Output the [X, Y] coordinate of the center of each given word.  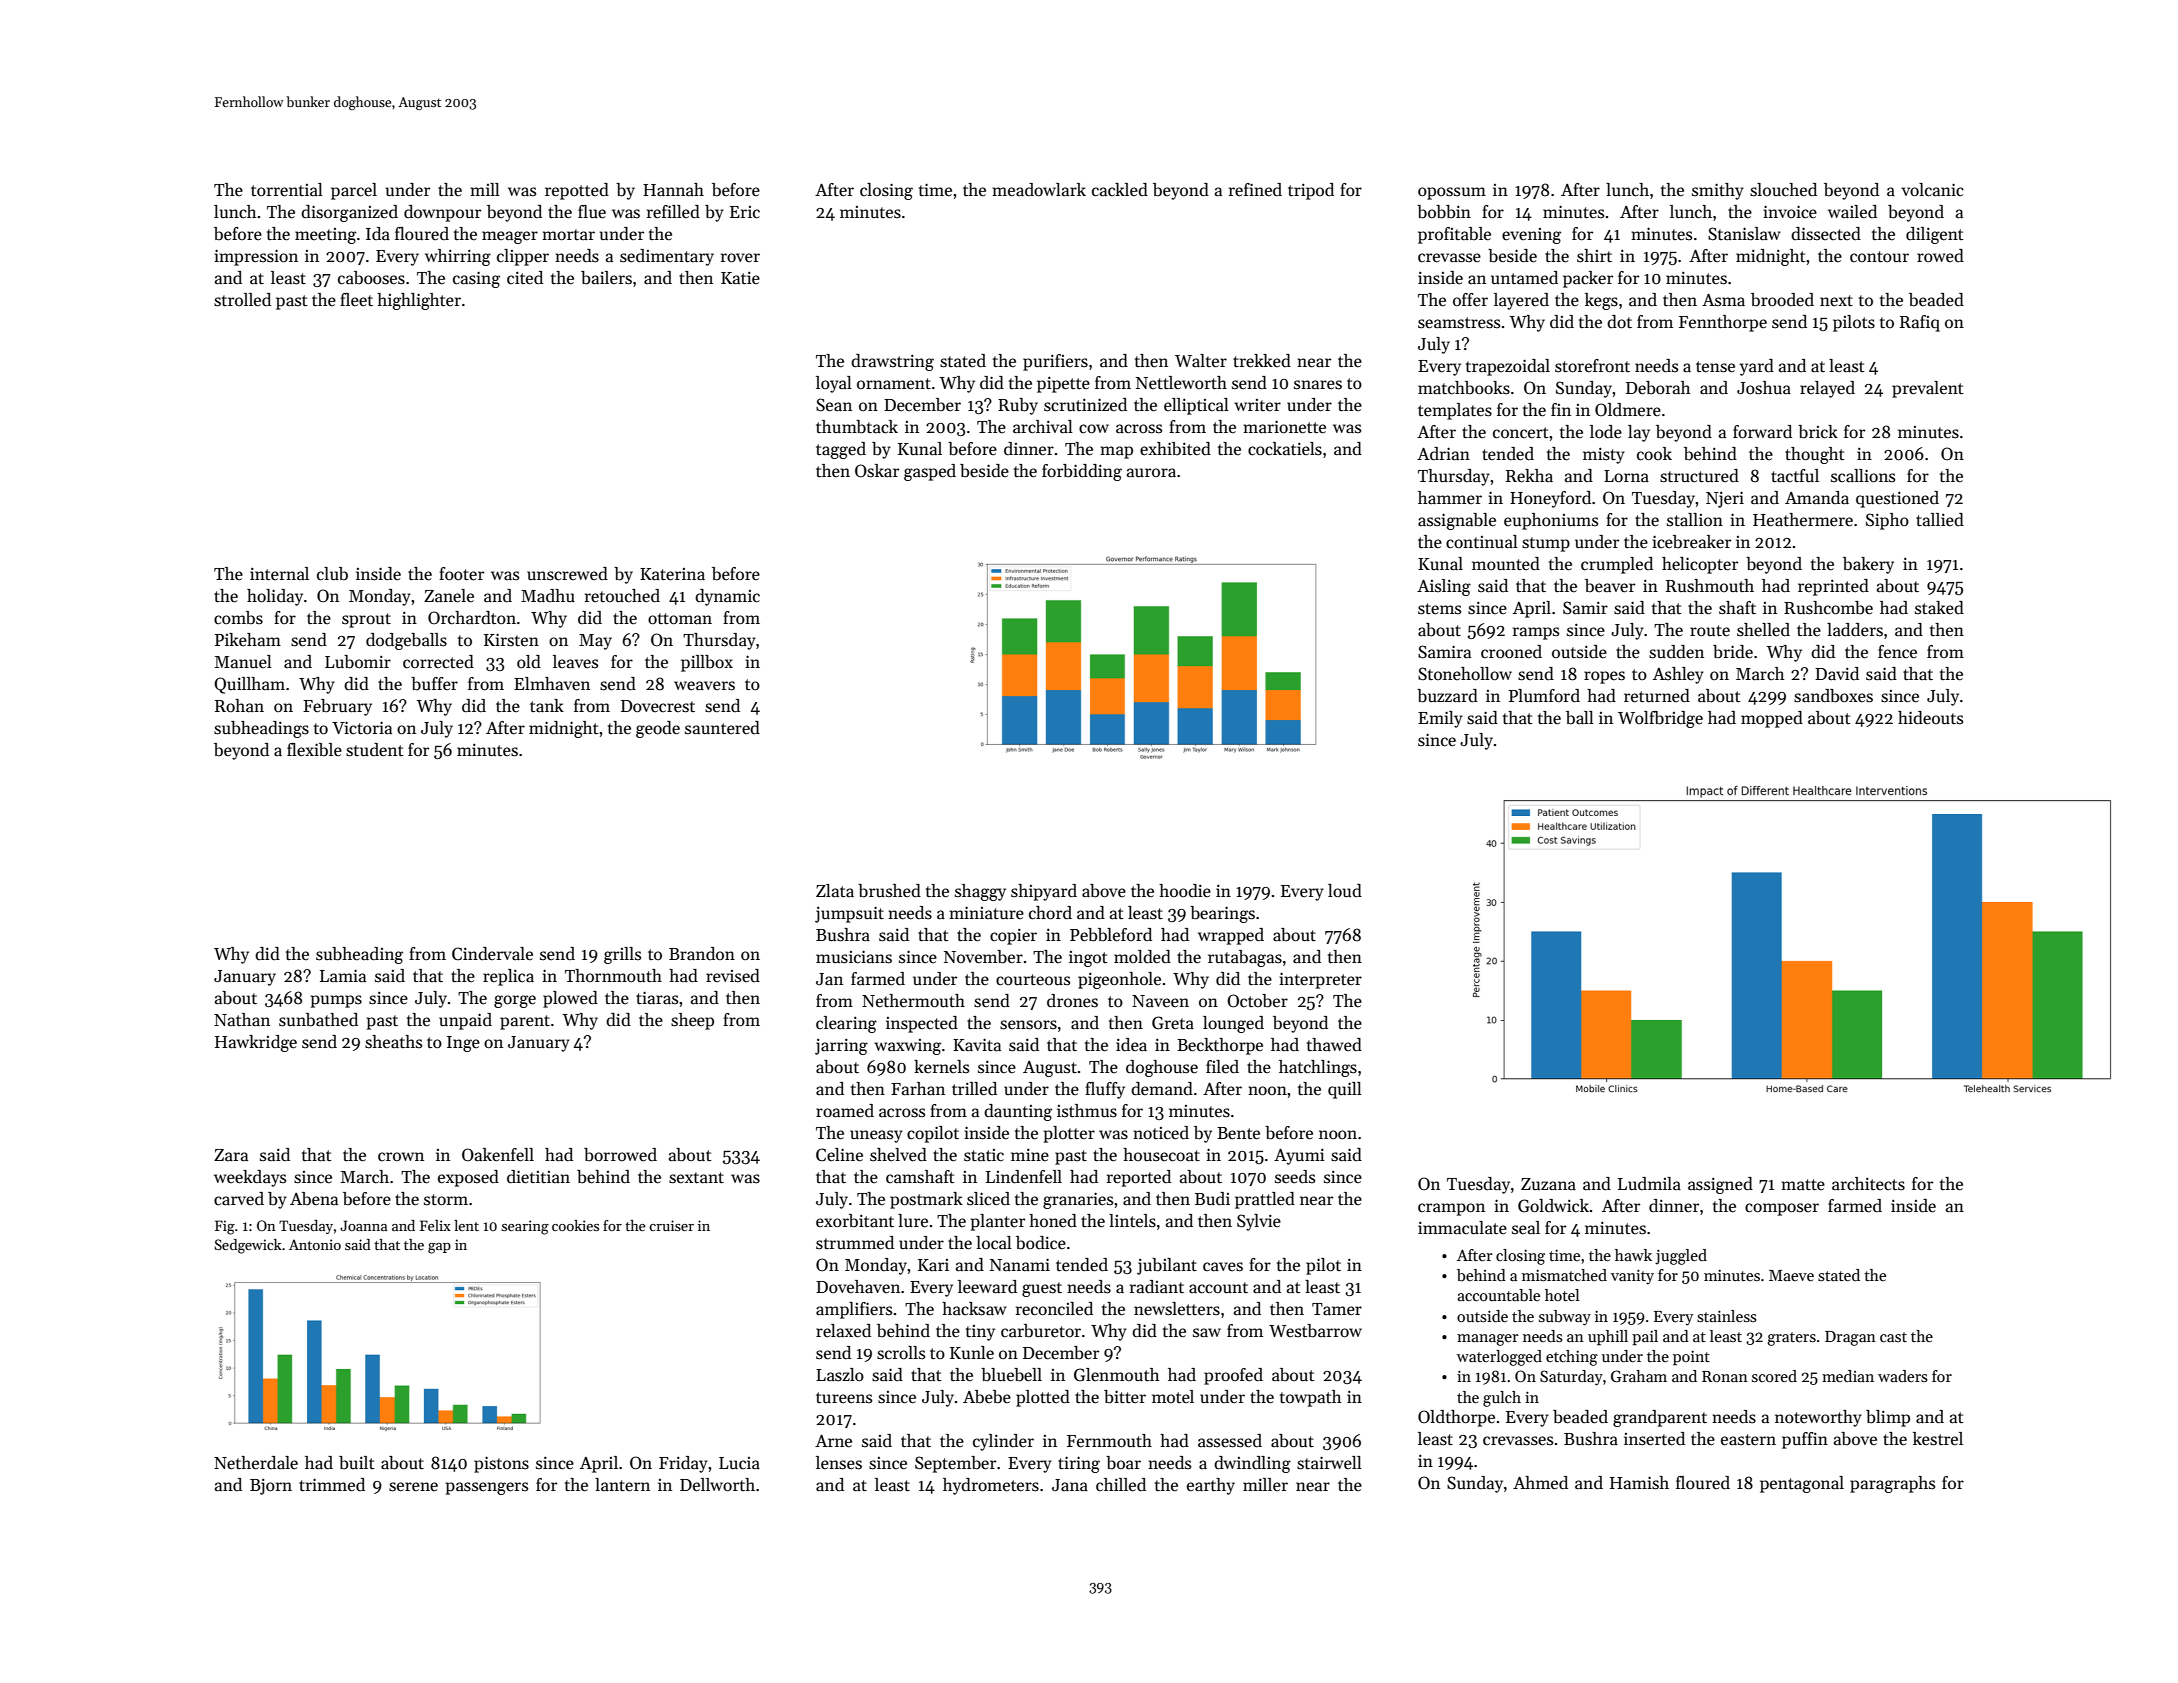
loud [1345, 891]
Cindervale [492, 954]
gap [439, 1248]
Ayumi [1299, 1156]
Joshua [1764, 388]
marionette [1284, 427]
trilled [974, 1089]
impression [256, 257]
